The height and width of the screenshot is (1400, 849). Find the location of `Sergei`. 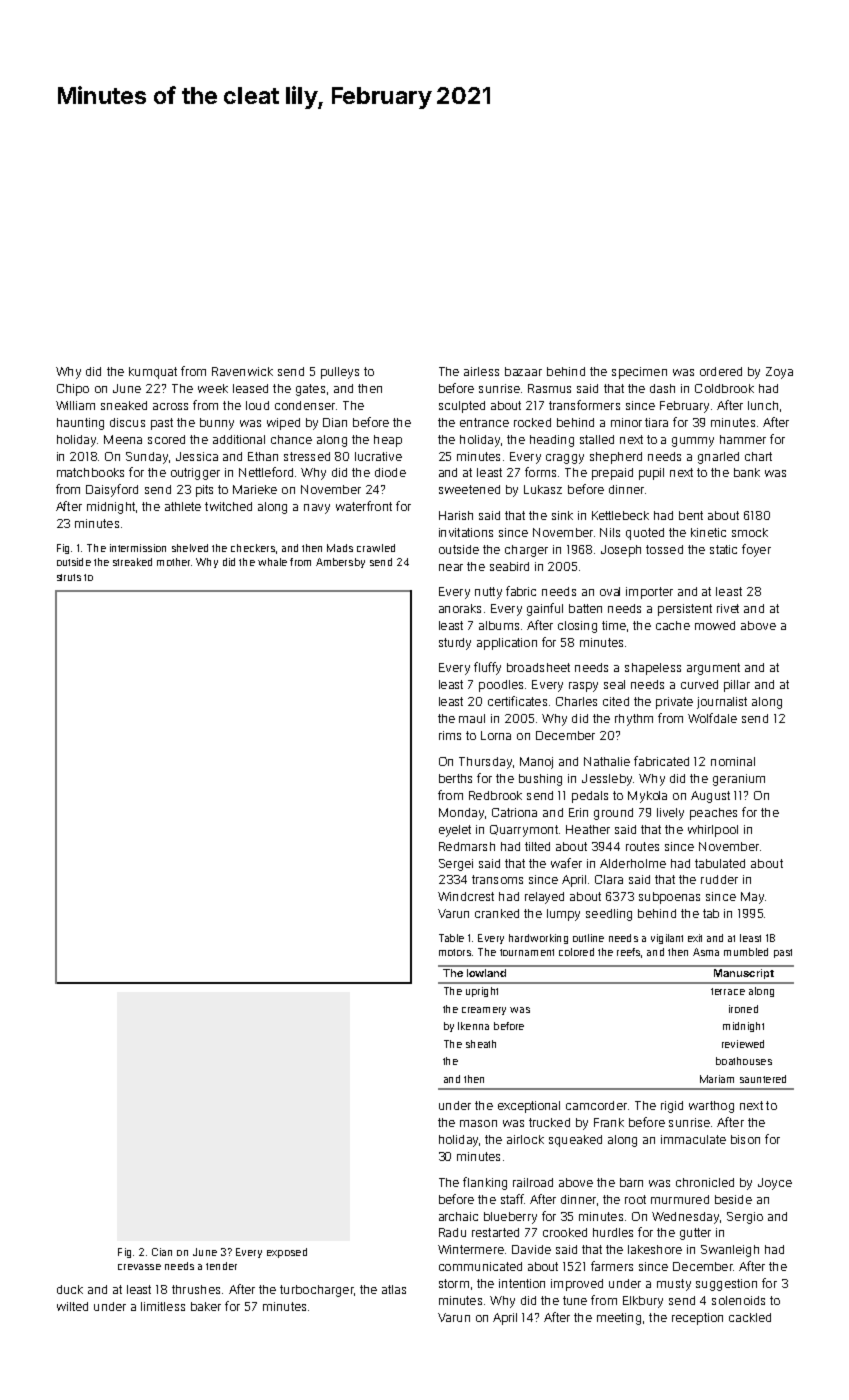

Sergei is located at coordinates (456, 865).
